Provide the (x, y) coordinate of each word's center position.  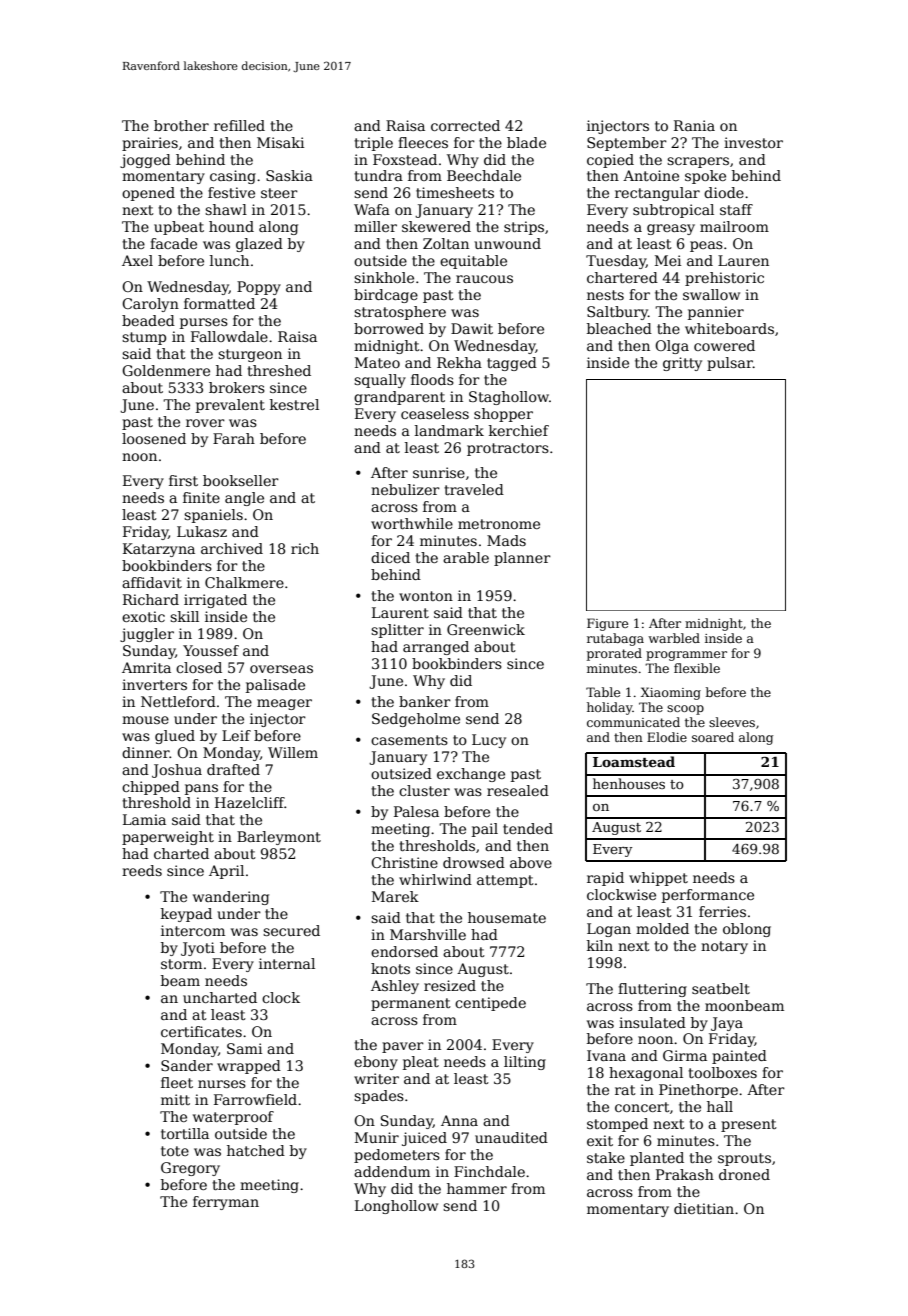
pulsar (730, 364)
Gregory (190, 1169)
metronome (499, 524)
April (226, 872)
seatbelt (721, 988)
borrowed (389, 328)
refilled (239, 125)
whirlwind (435, 879)
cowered (724, 345)
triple (373, 144)
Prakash (685, 1174)
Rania (694, 125)
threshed (279, 370)
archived (232, 548)
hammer (477, 1188)
